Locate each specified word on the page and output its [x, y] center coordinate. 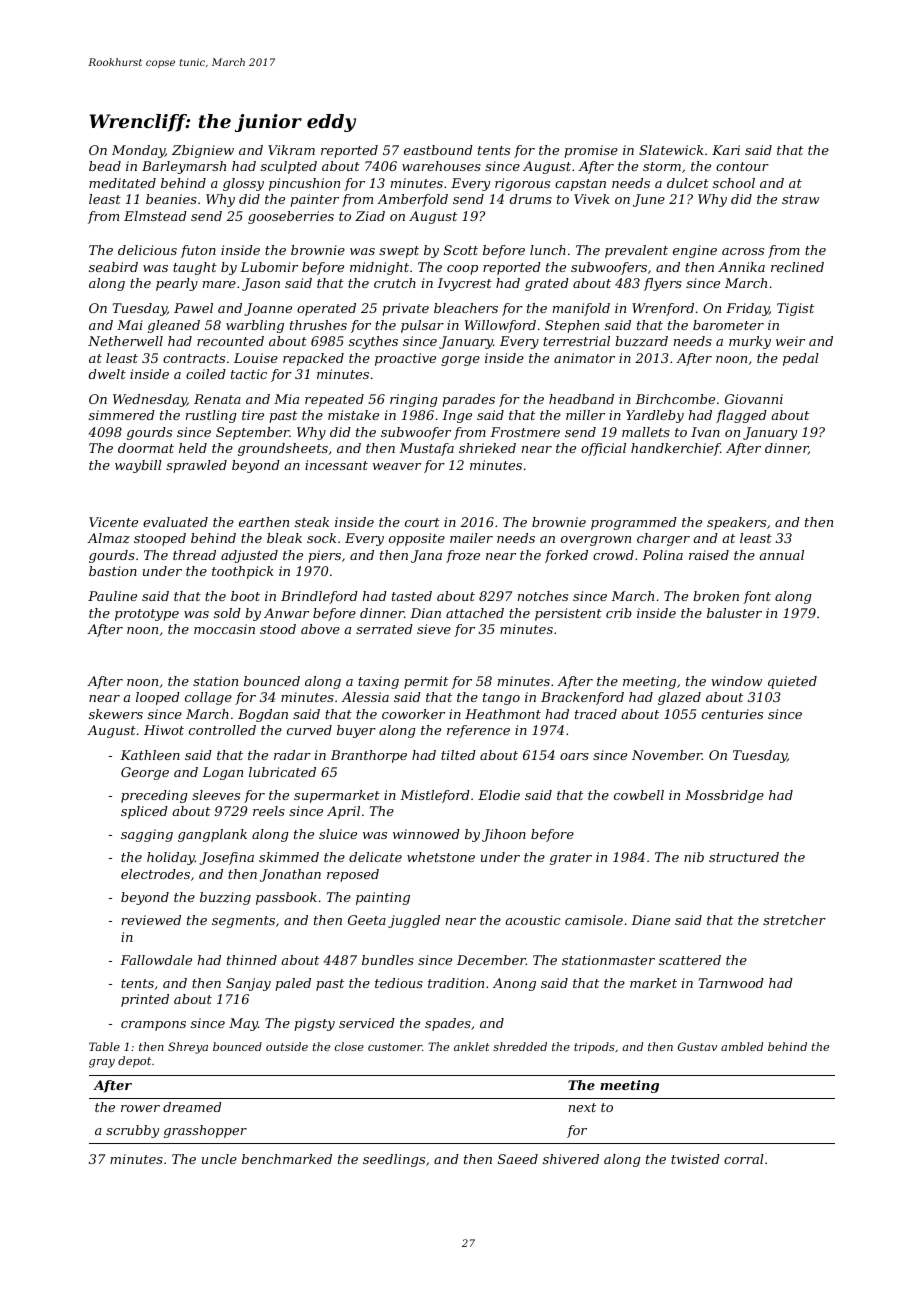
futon [198, 251]
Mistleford [435, 796]
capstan [580, 185]
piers [324, 556]
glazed [679, 698]
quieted [792, 682]
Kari [726, 150]
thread [194, 555]
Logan [222, 773]
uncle [219, 1159]
